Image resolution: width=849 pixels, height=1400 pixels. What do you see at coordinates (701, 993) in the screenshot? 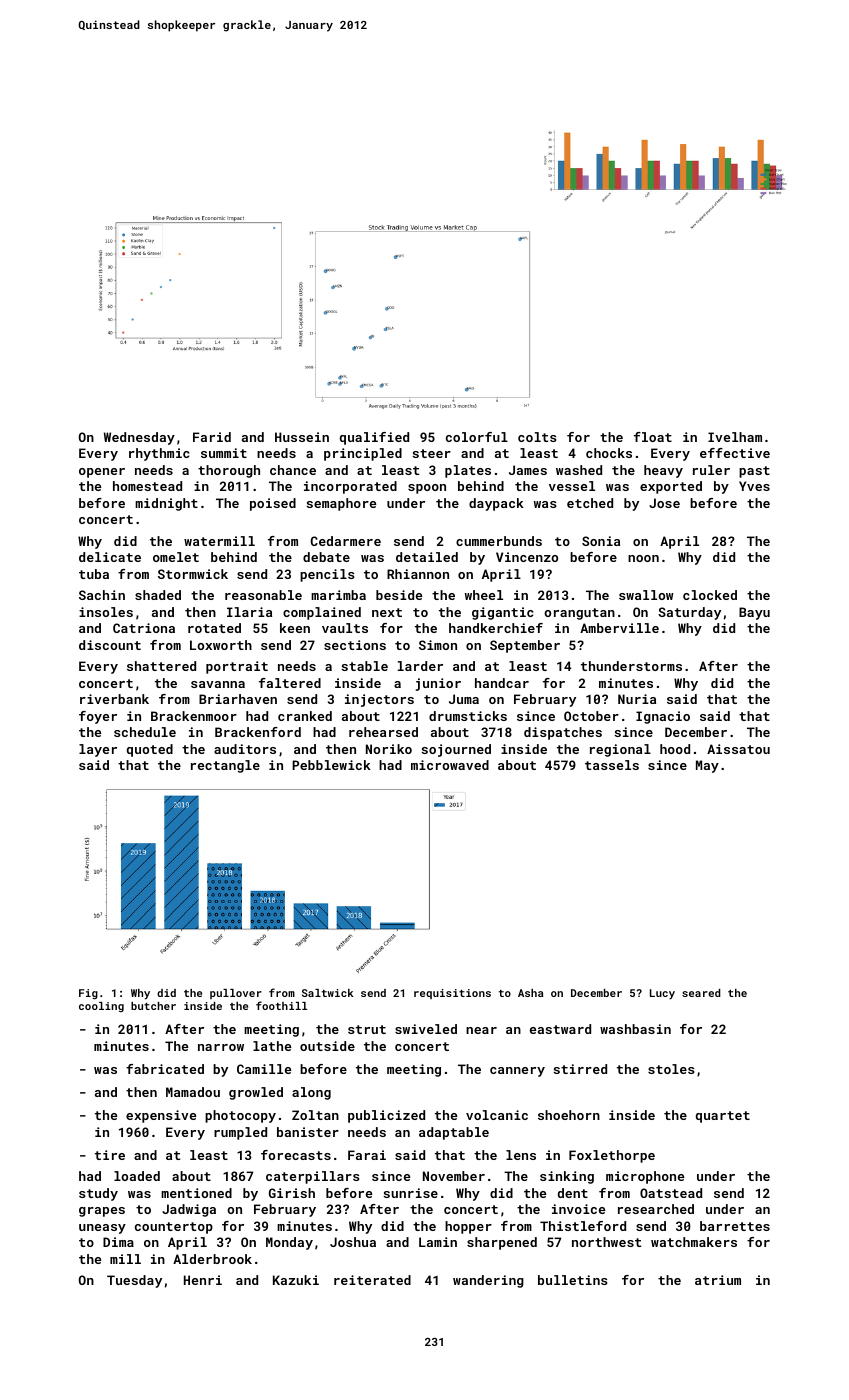
I see `seared` at bounding box center [701, 993].
